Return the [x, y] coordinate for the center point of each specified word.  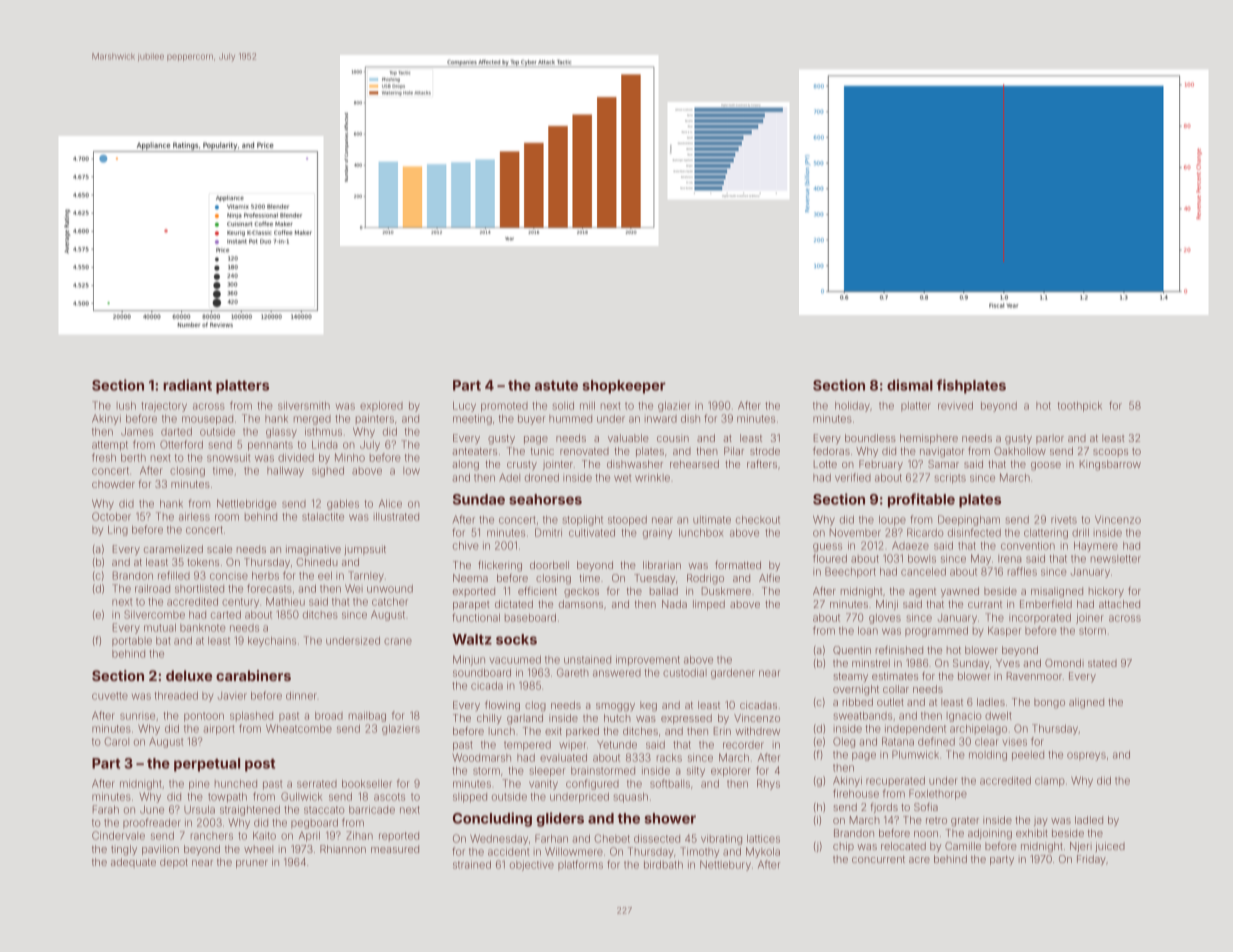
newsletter [1116, 559]
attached [1119, 604]
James [137, 432]
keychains [272, 642]
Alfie [769, 578]
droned [542, 478]
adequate [133, 863]
